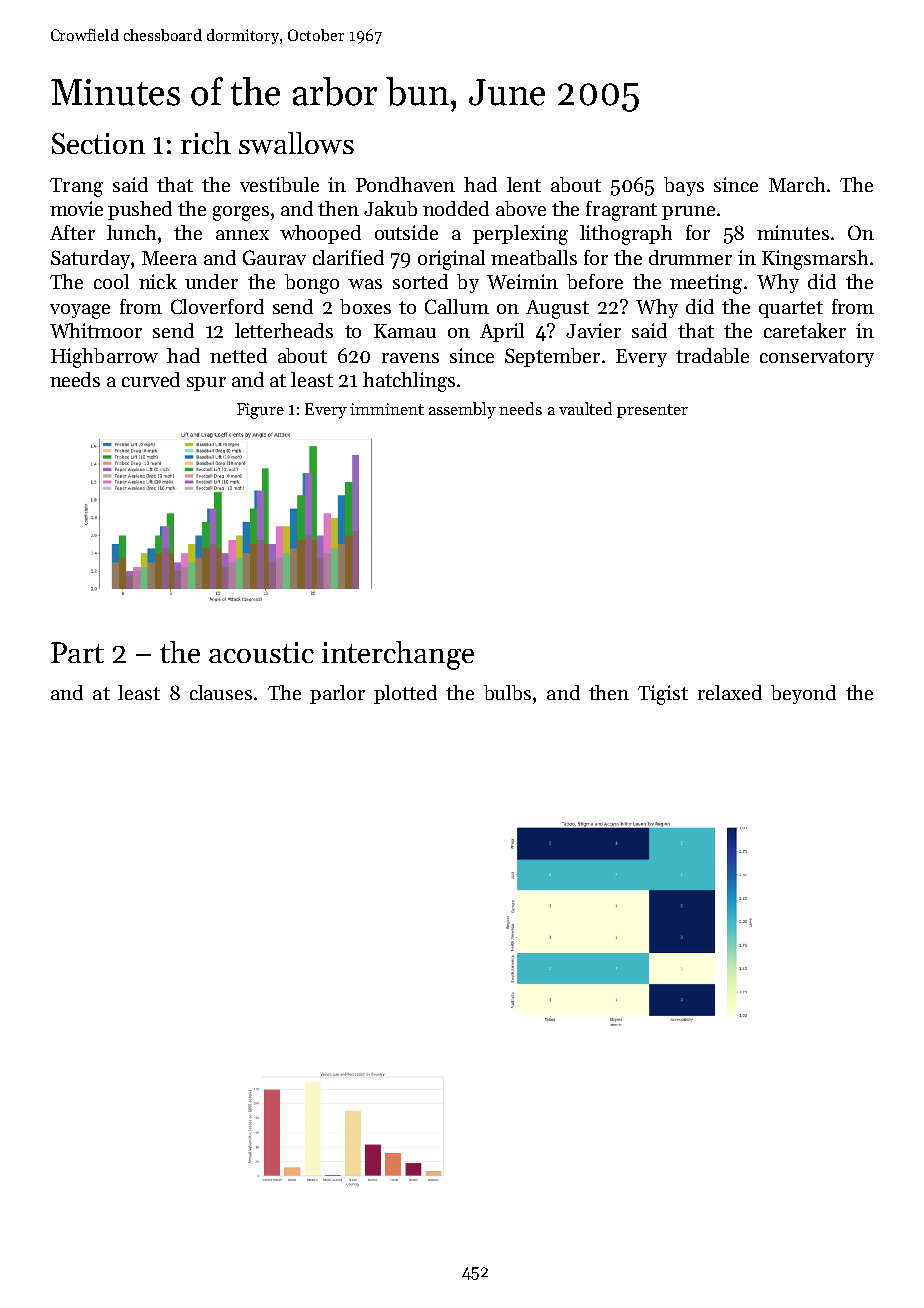 This image has width=924, height=1308. Describe the element at coordinates (158, 281) in the image. I see `nick` at that location.
